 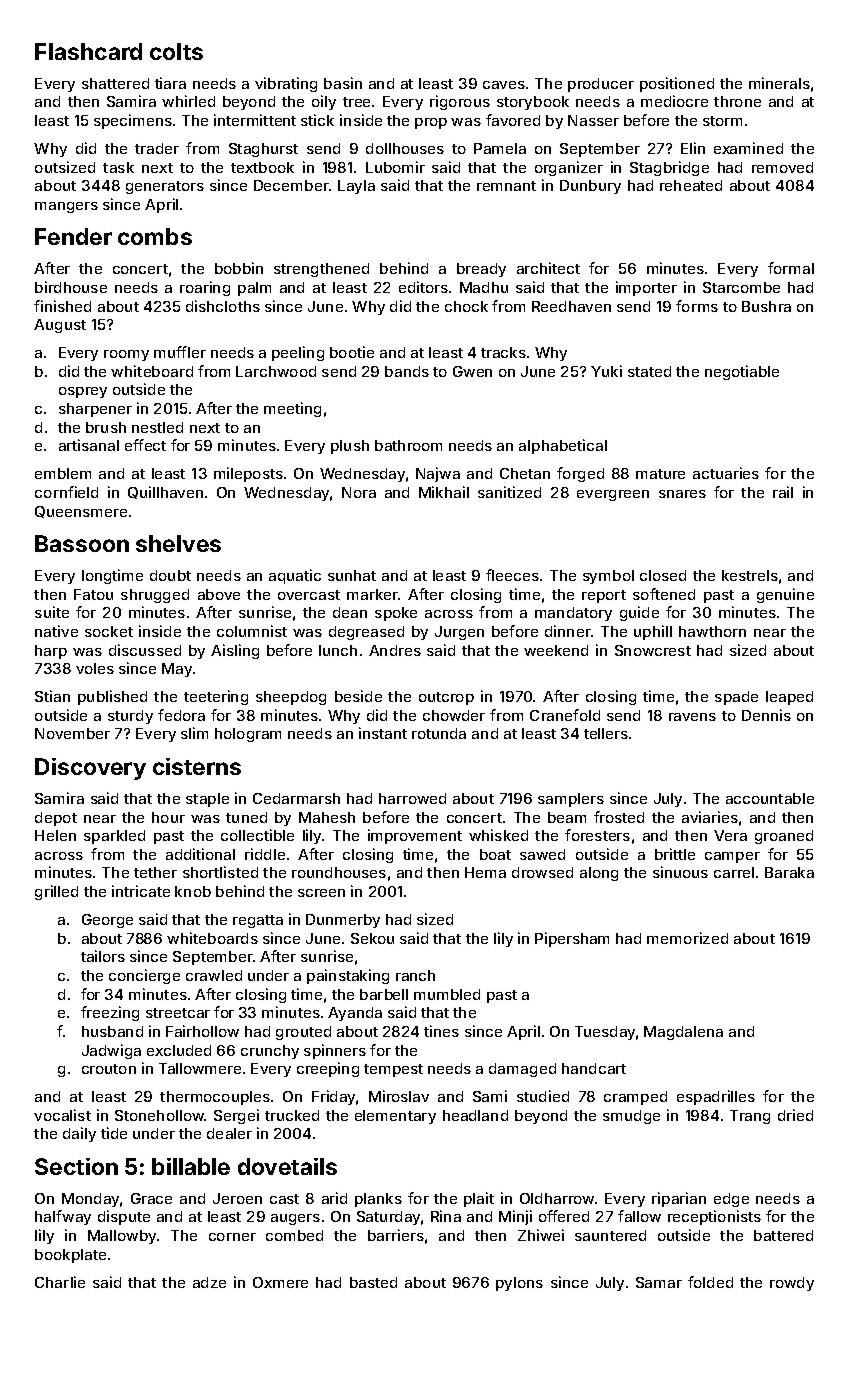 What do you see at coordinates (130, 717) in the screenshot?
I see `sturdy` at bounding box center [130, 717].
